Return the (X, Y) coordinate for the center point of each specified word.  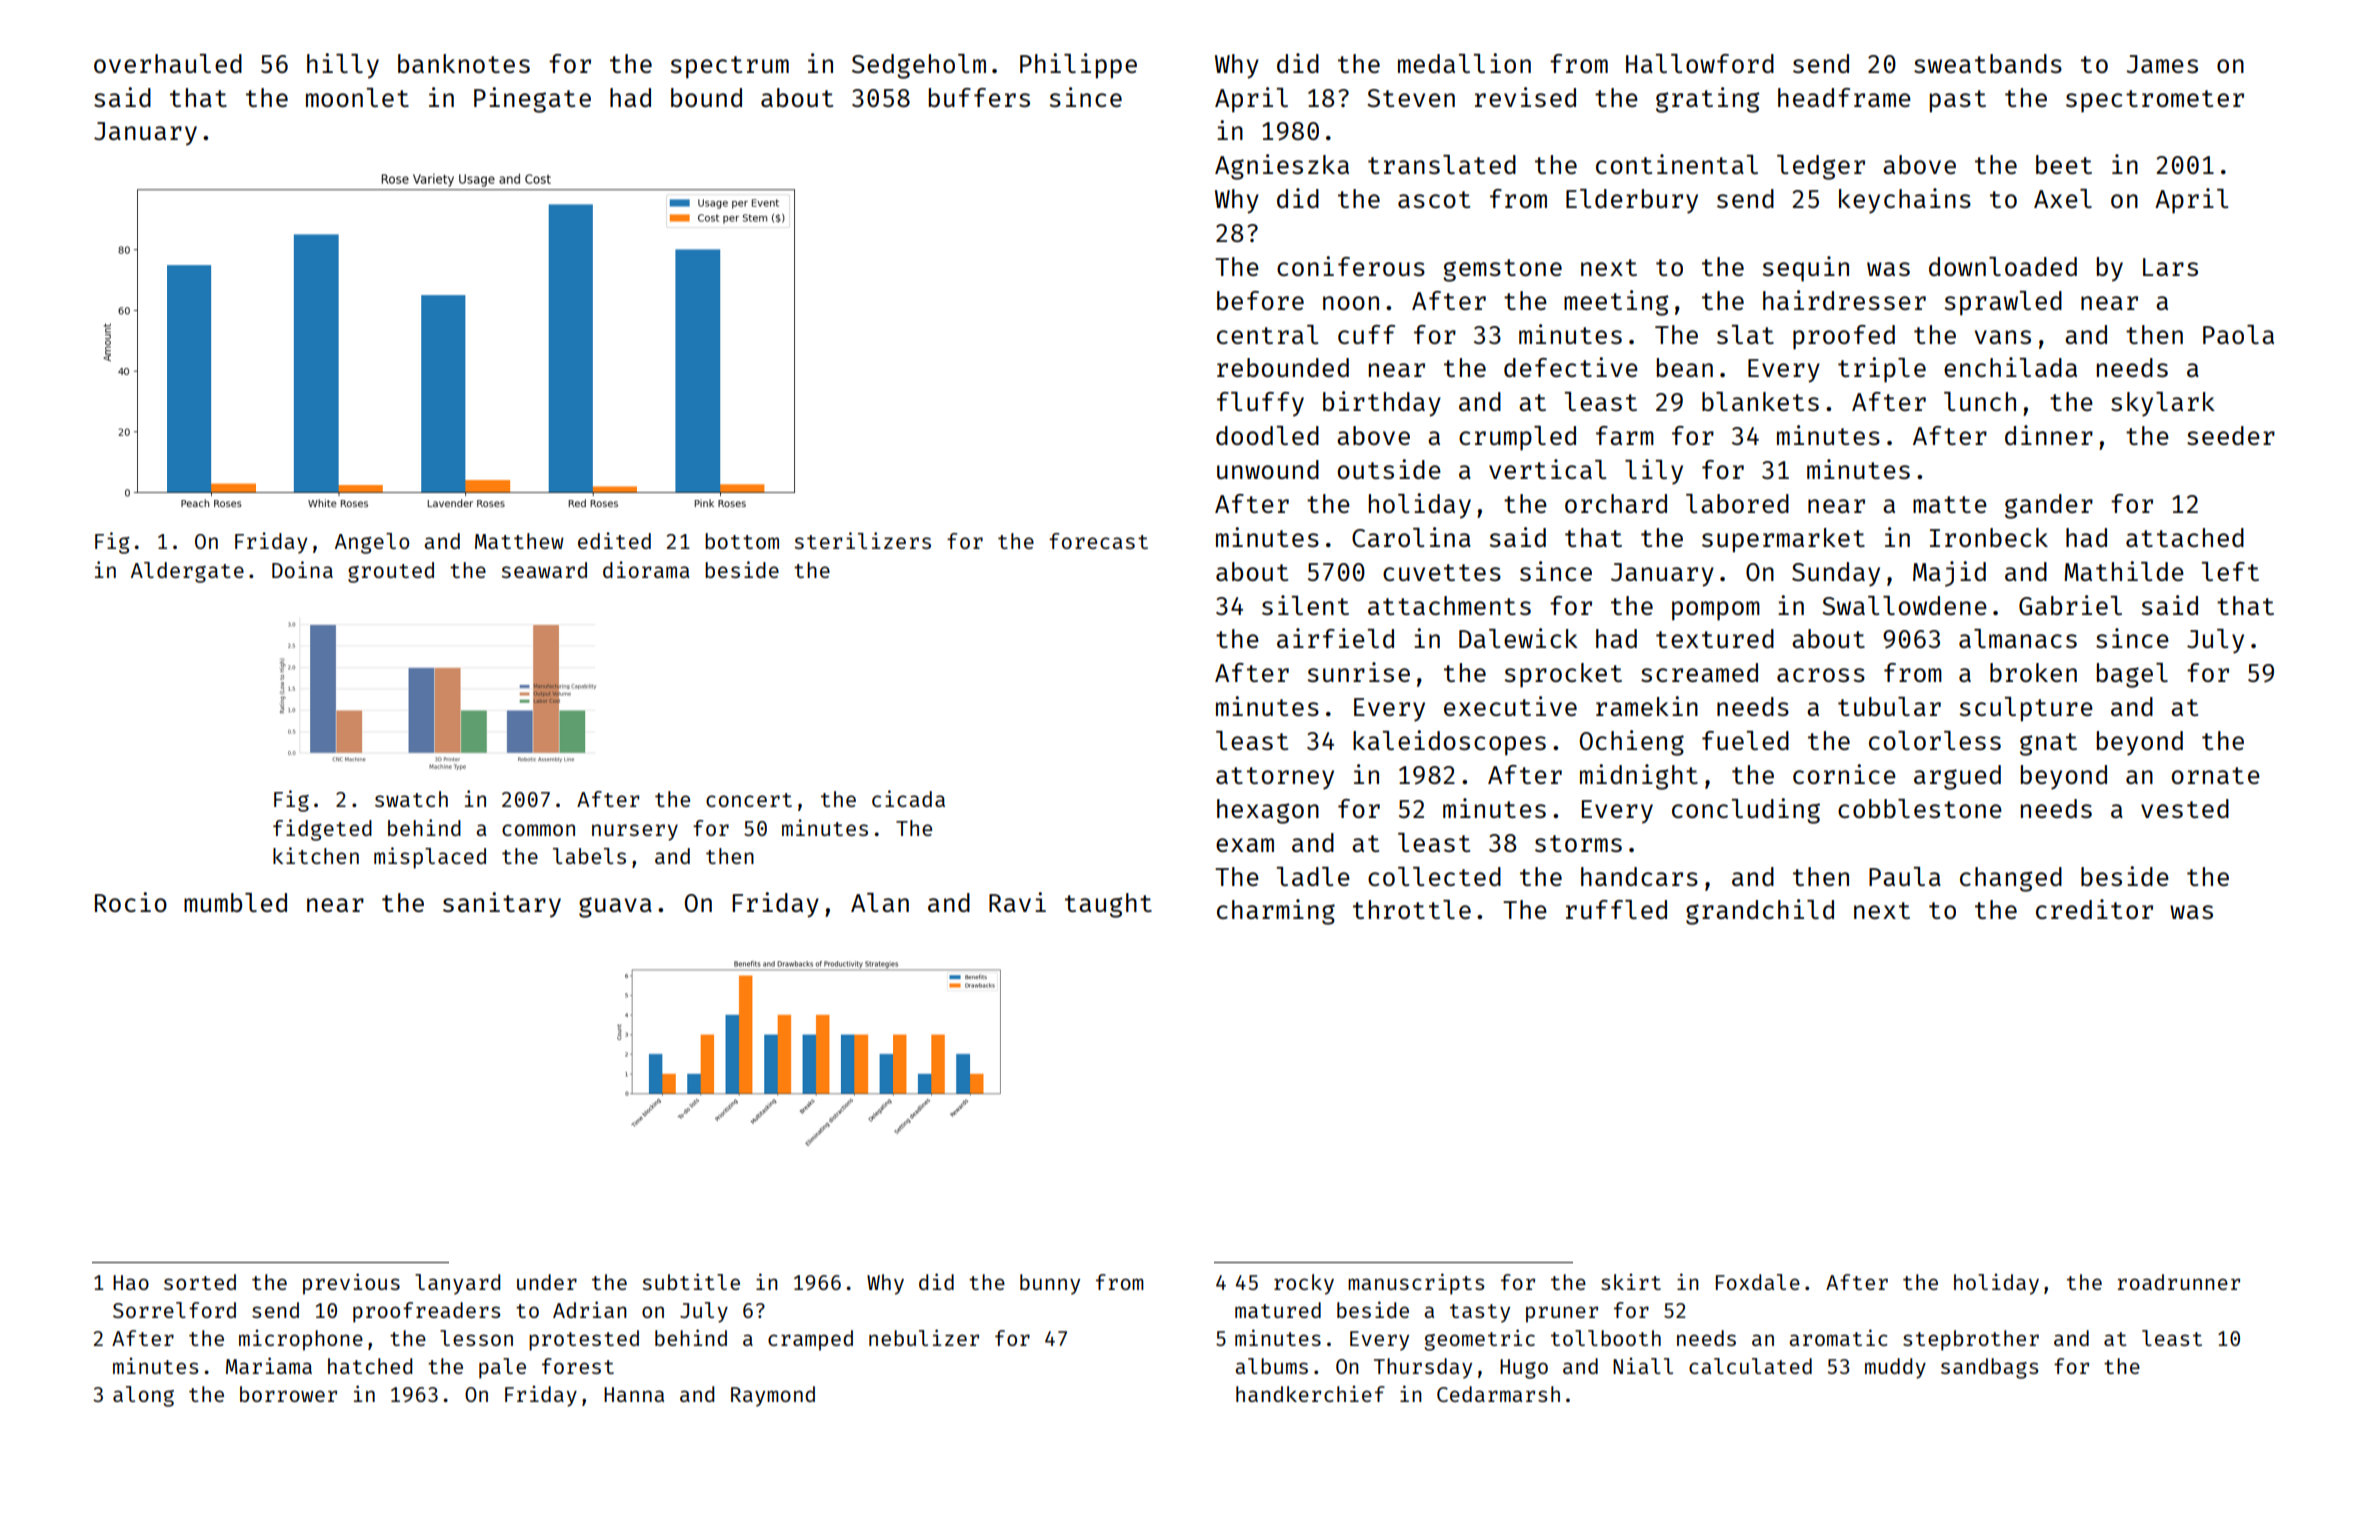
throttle (1412, 909)
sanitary (502, 905)
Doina (302, 569)
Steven (1411, 98)
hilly (343, 66)
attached (2185, 537)
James (2162, 64)
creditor (2094, 909)
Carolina (1411, 537)
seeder (2231, 435)
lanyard (457, 1284)
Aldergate (187, 572)
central (1267, 334)
